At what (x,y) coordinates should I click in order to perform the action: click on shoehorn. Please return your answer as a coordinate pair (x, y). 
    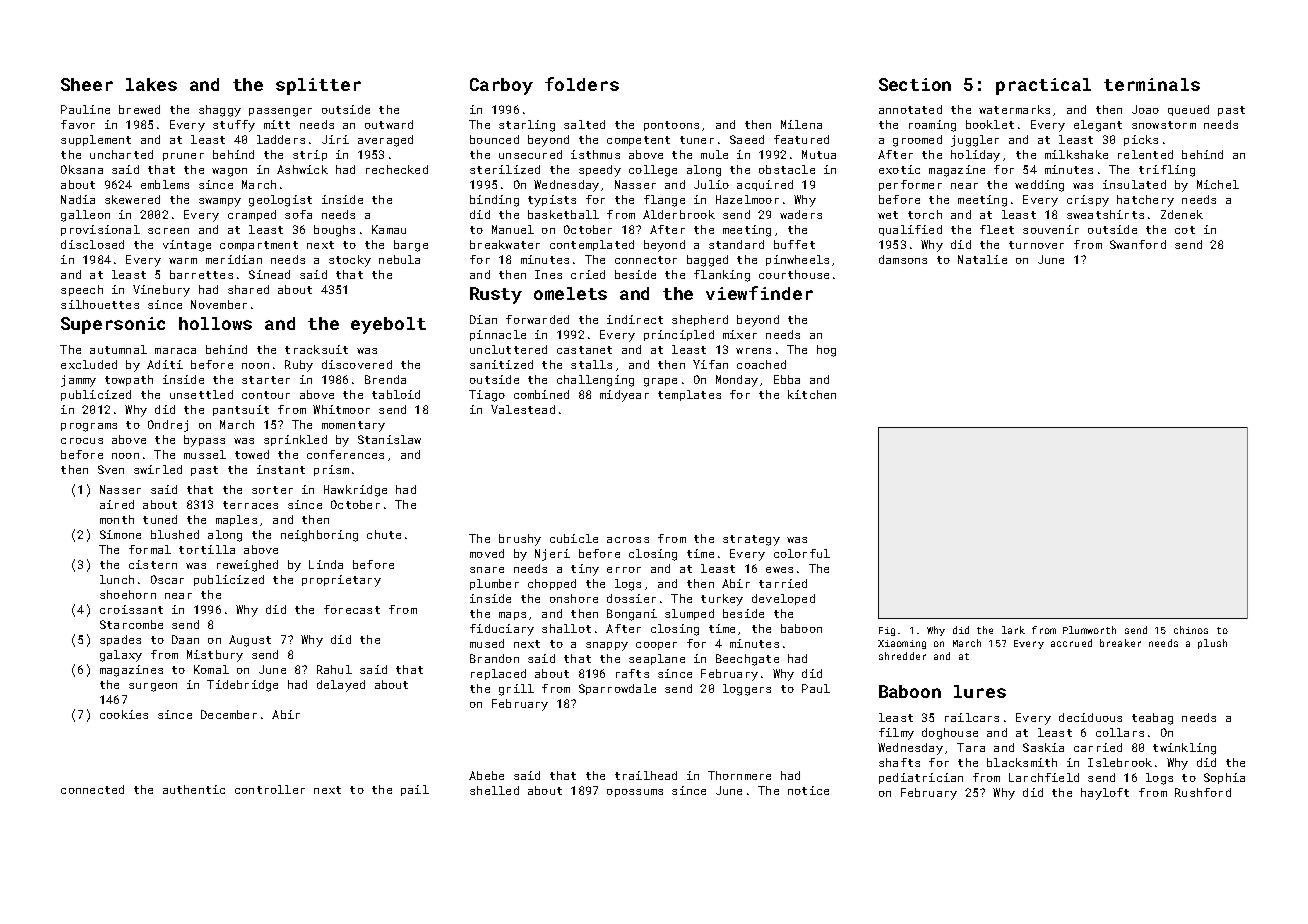
    Looking at the image, I should click on (128, 594).
